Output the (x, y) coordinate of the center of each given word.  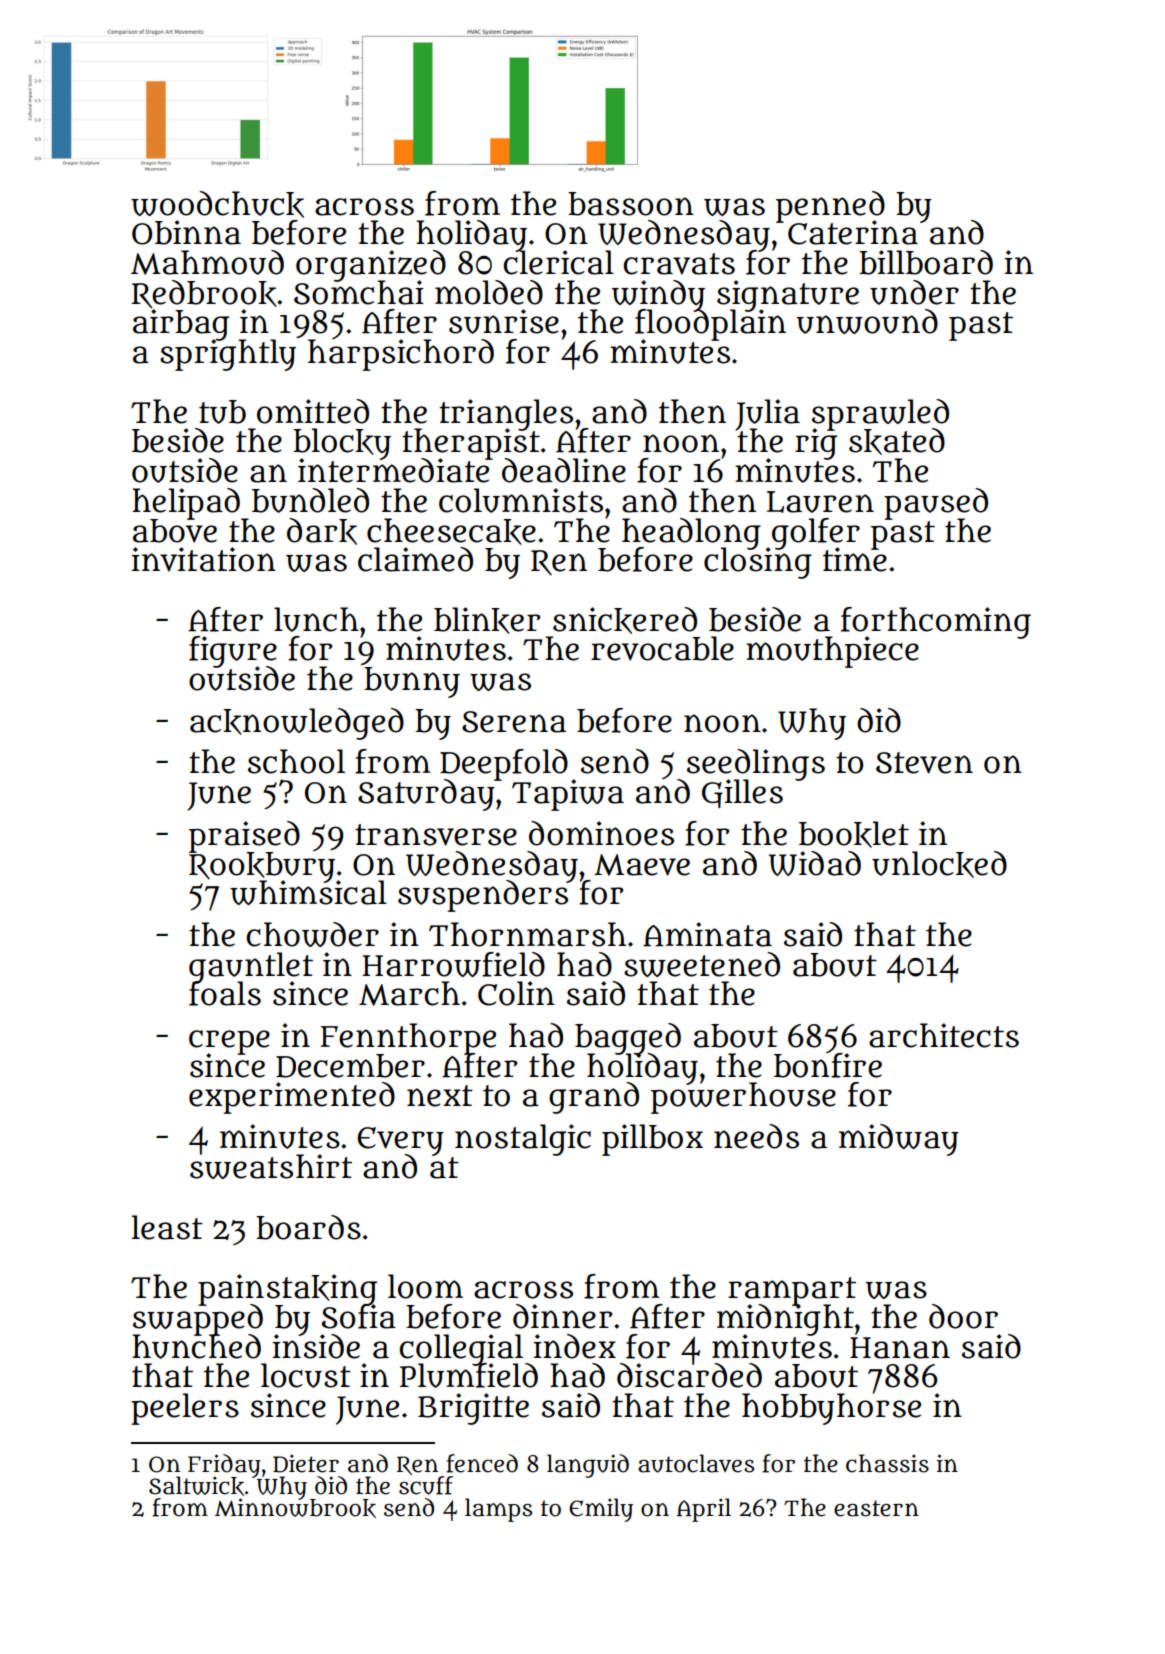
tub (222, 412)
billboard (926, 262)
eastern (876, 1508)
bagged (628, 1038)
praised (244, 836)
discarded (689, 1376)
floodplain (710, 325)
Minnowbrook (295, 1508)
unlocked (939, 864)
